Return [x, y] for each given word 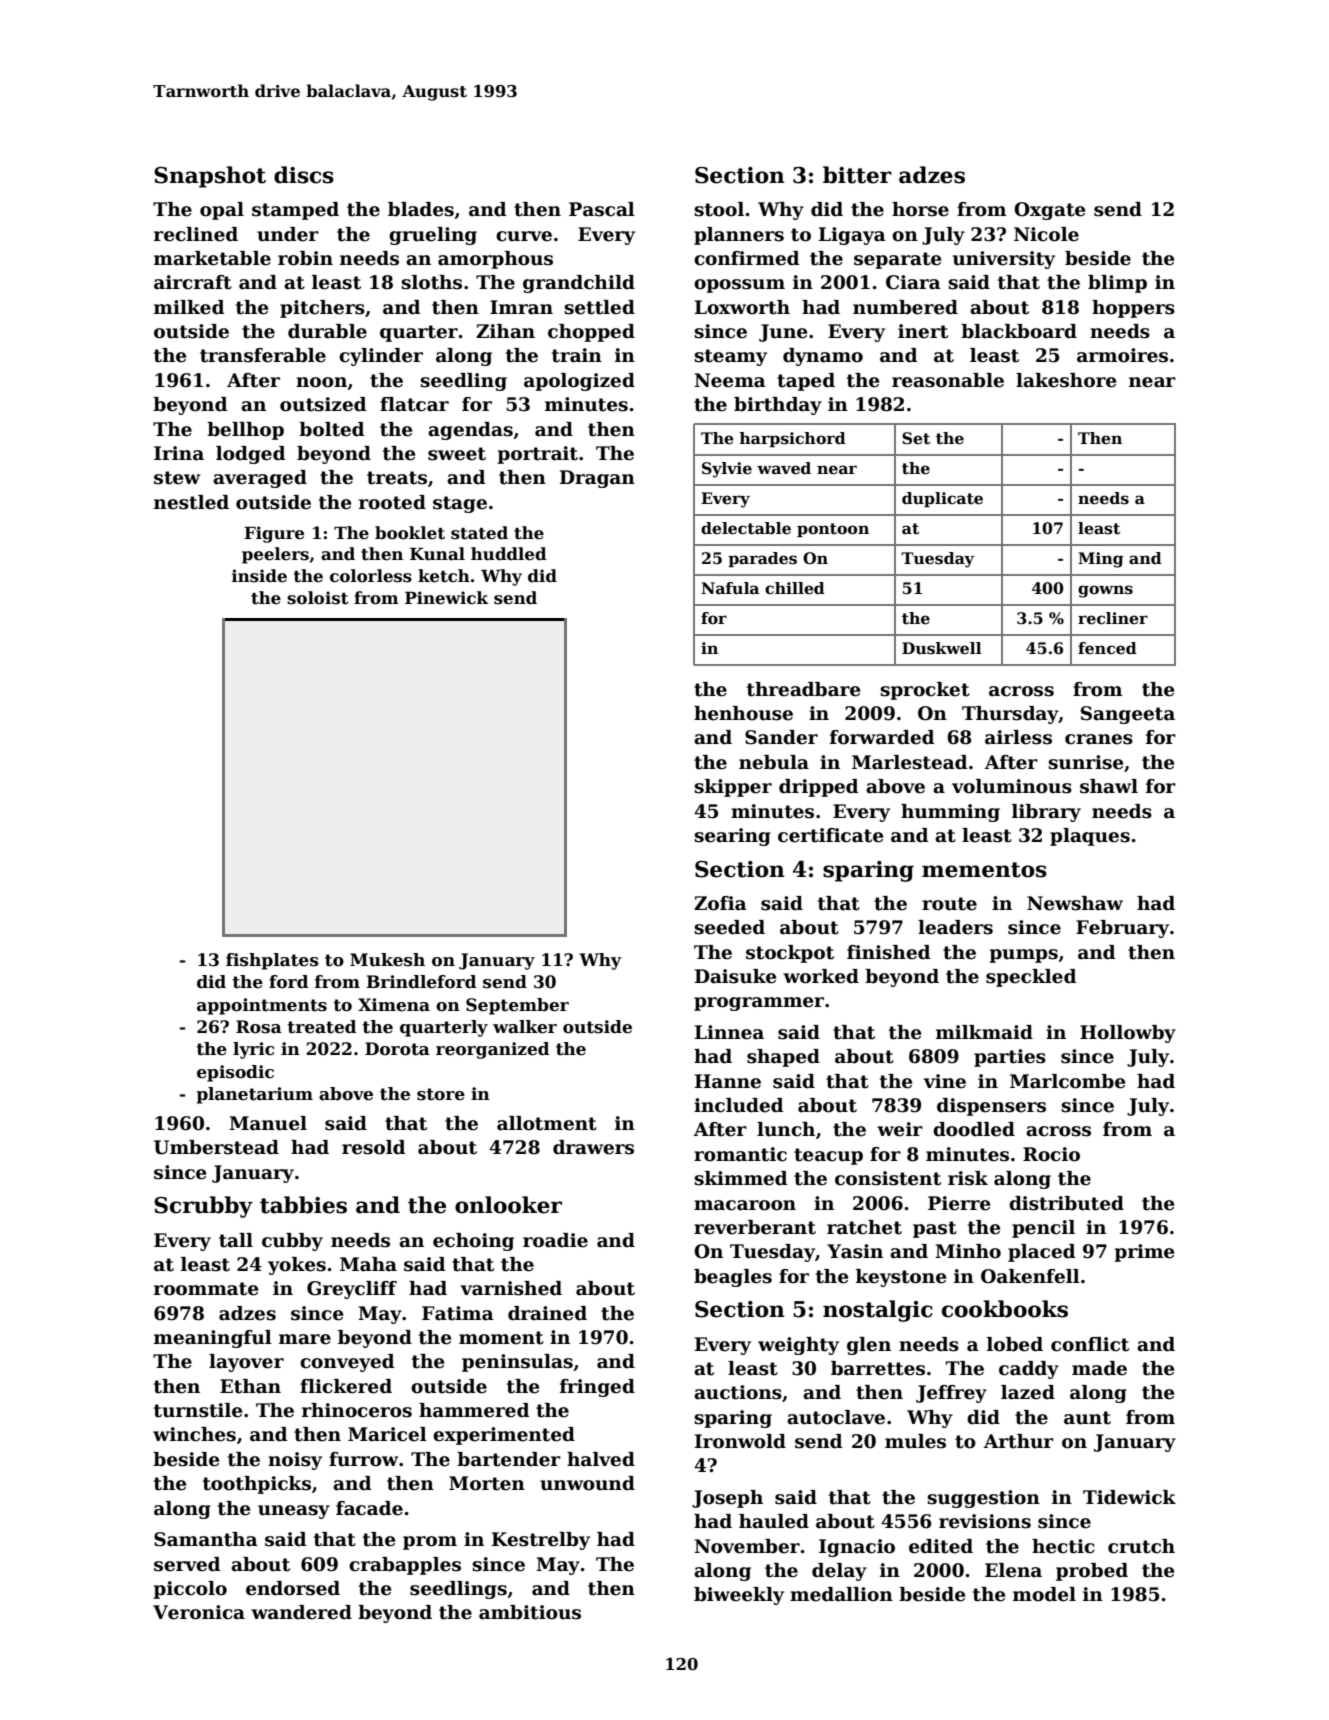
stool [719, 209]
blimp [1117, 284]
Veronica [199, 1612]
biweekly [739, 1596]
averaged [260, 479]
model [1044, 1594]
